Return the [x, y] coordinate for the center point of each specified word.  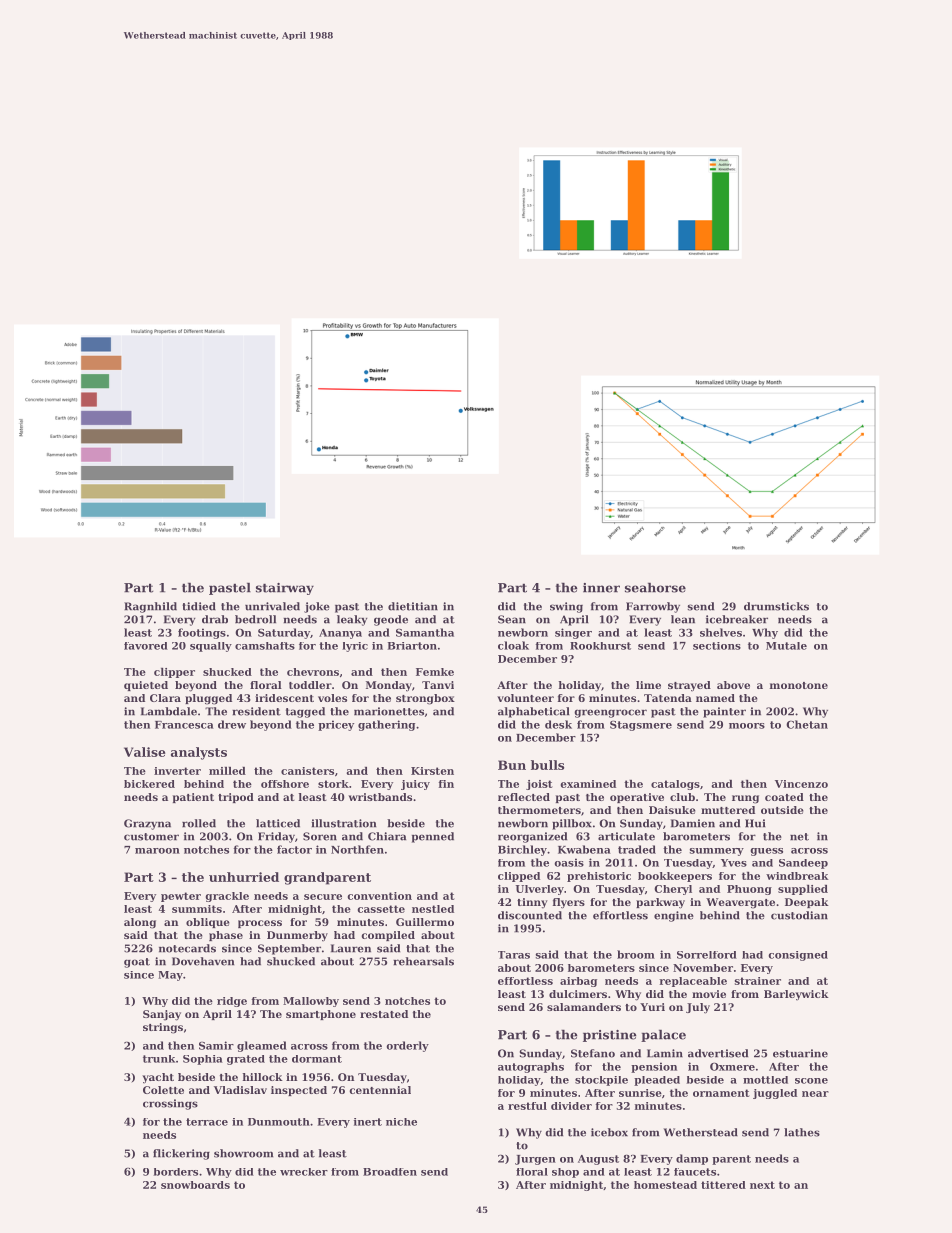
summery [717, 852]
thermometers [539, 810]
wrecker [304, 1172]
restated [384, 1014]
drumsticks [776, 606]
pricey [336, 725]
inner [601, 588]
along [140, 923]
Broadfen [390, 1172]
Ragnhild [150, 607]
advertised [718, 1053]
